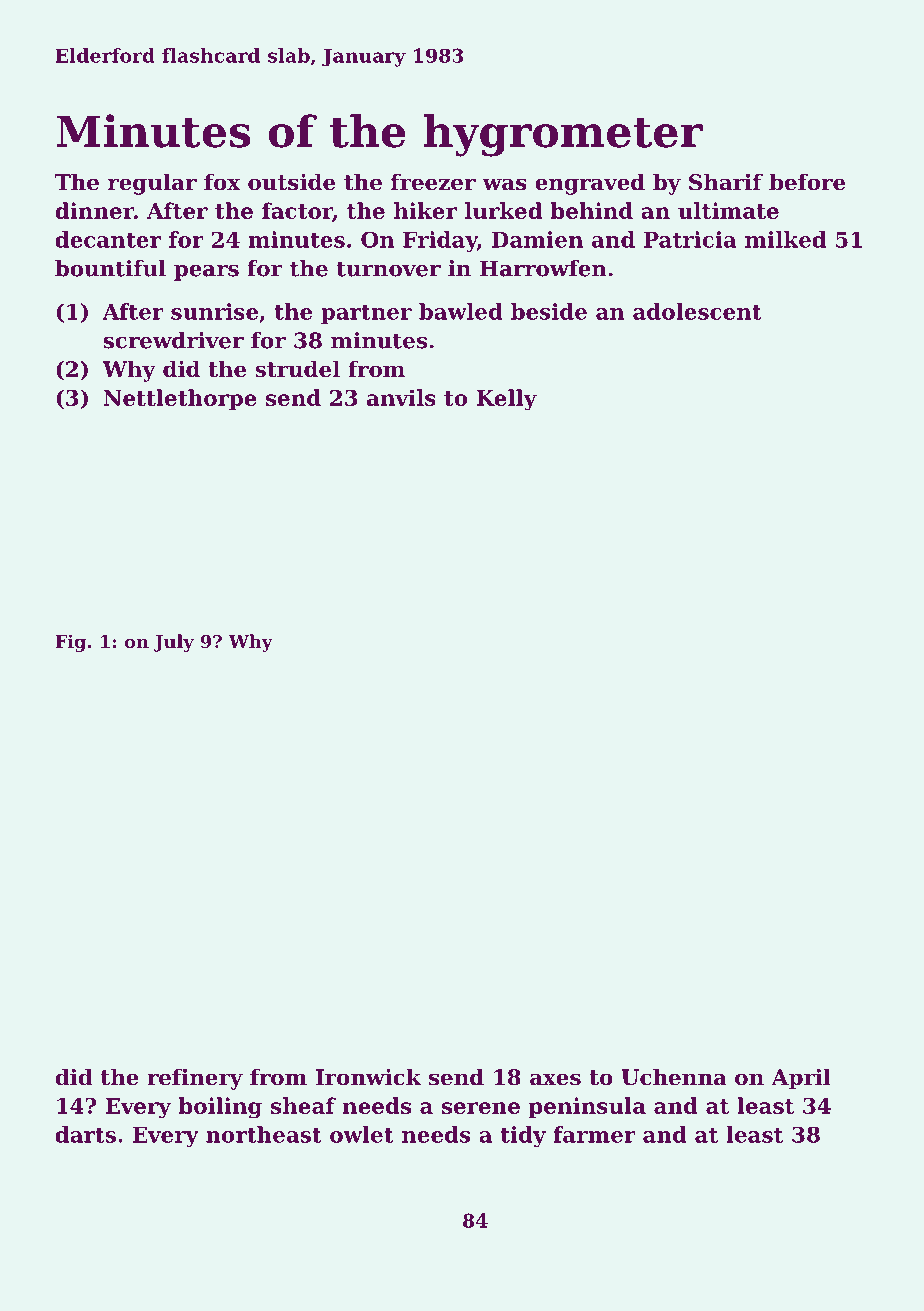 This document has height=1311, width=924. I want to click on northeast, so click(264, 1134).
